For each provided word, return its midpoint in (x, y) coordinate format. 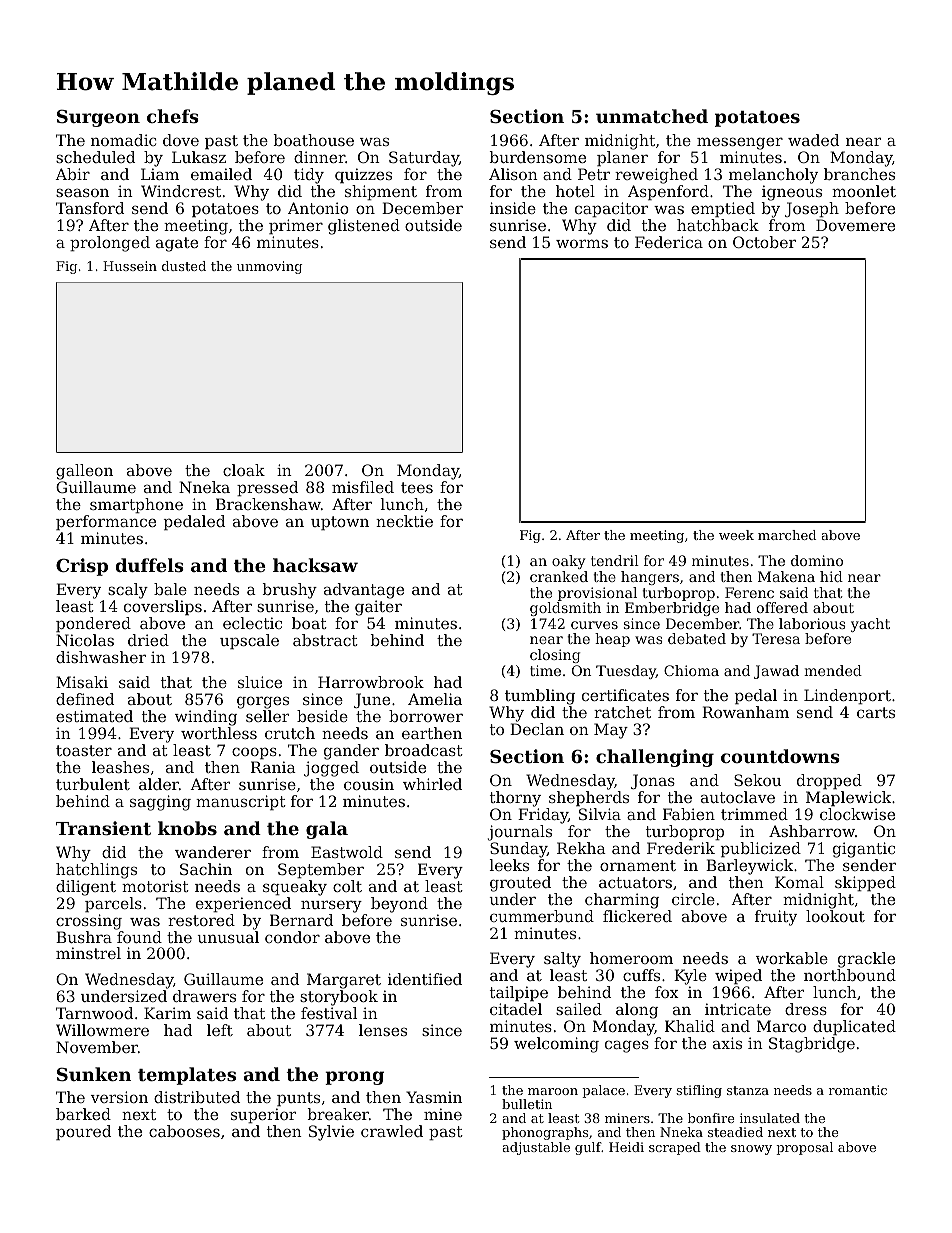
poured (83, 1132)
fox (667, 992)
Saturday (424, 159)
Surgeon (98, 118)
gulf (588, 1148)
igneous (792, 193)
